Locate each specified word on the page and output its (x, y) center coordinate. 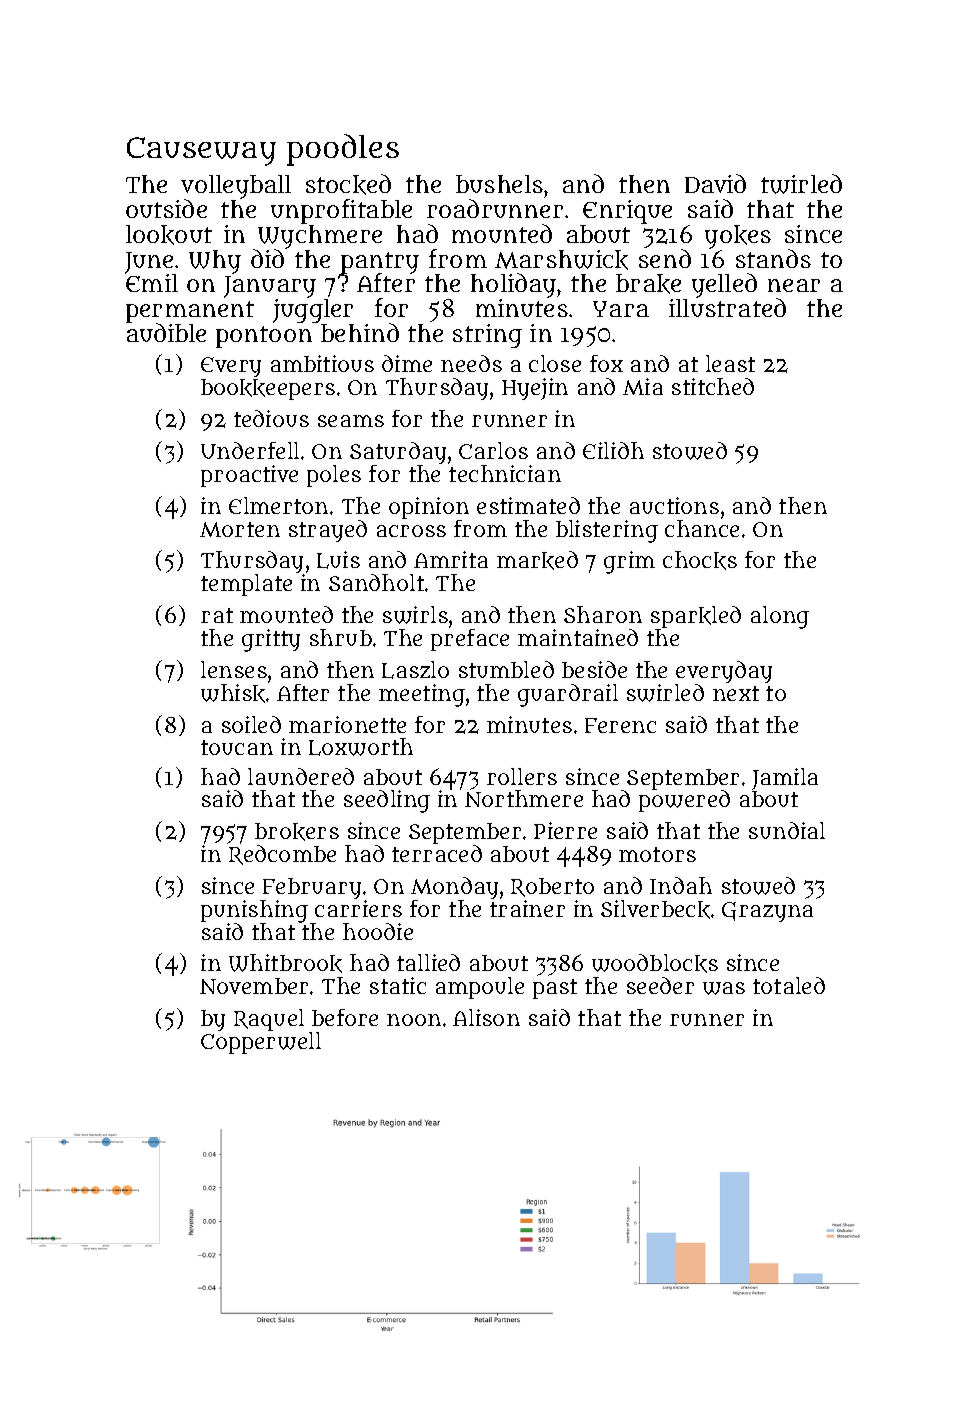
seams (351, 421)
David (715, 183)
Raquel (269, 1020)
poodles (343, 150)
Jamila (785, 779)
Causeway (201, 151)
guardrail (568, 695)
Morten (240, 529)
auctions (674, 505)
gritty (271, 640)
